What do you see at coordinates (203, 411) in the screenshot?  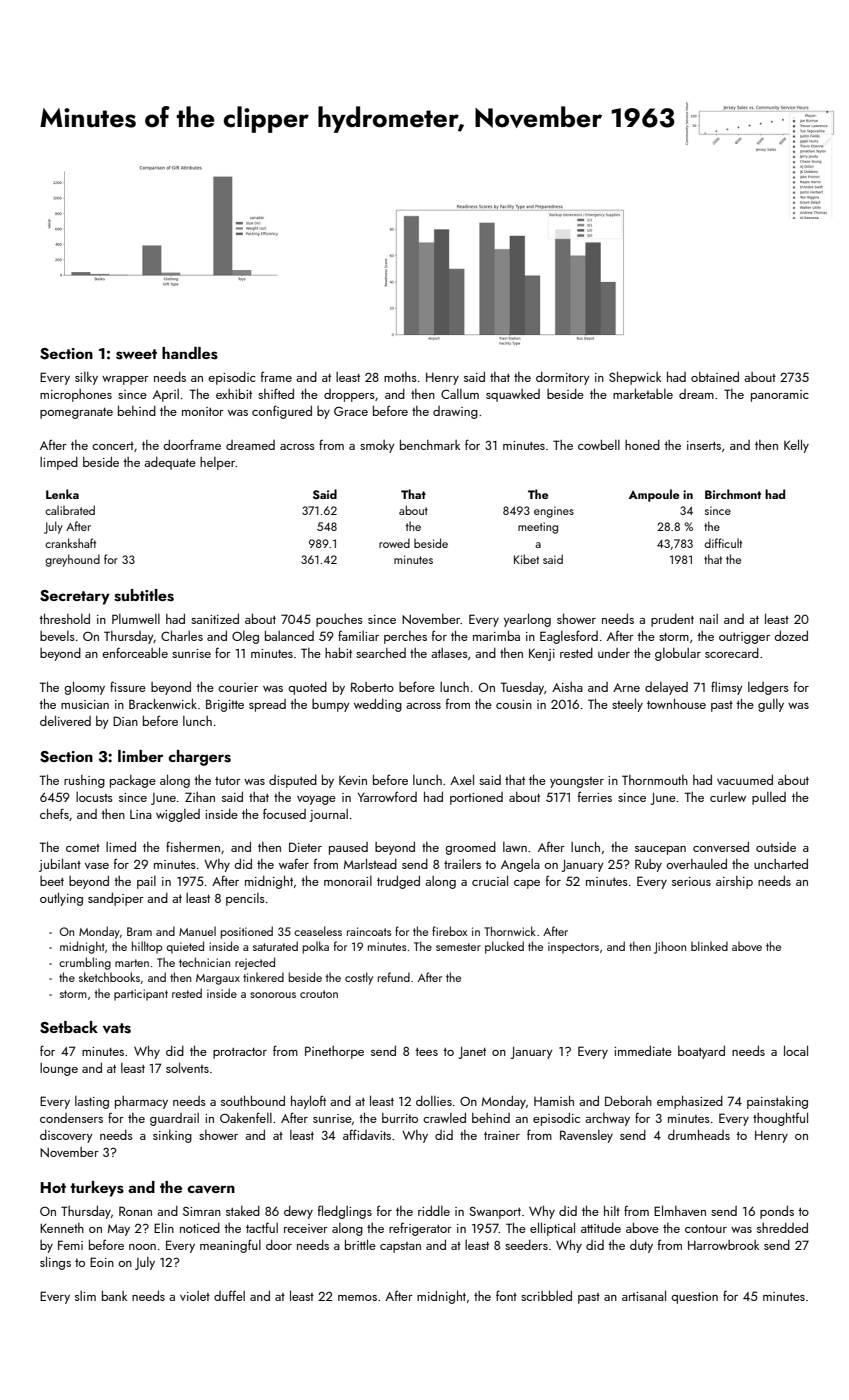 I see `monitor` at bounding box center [203, 411].
